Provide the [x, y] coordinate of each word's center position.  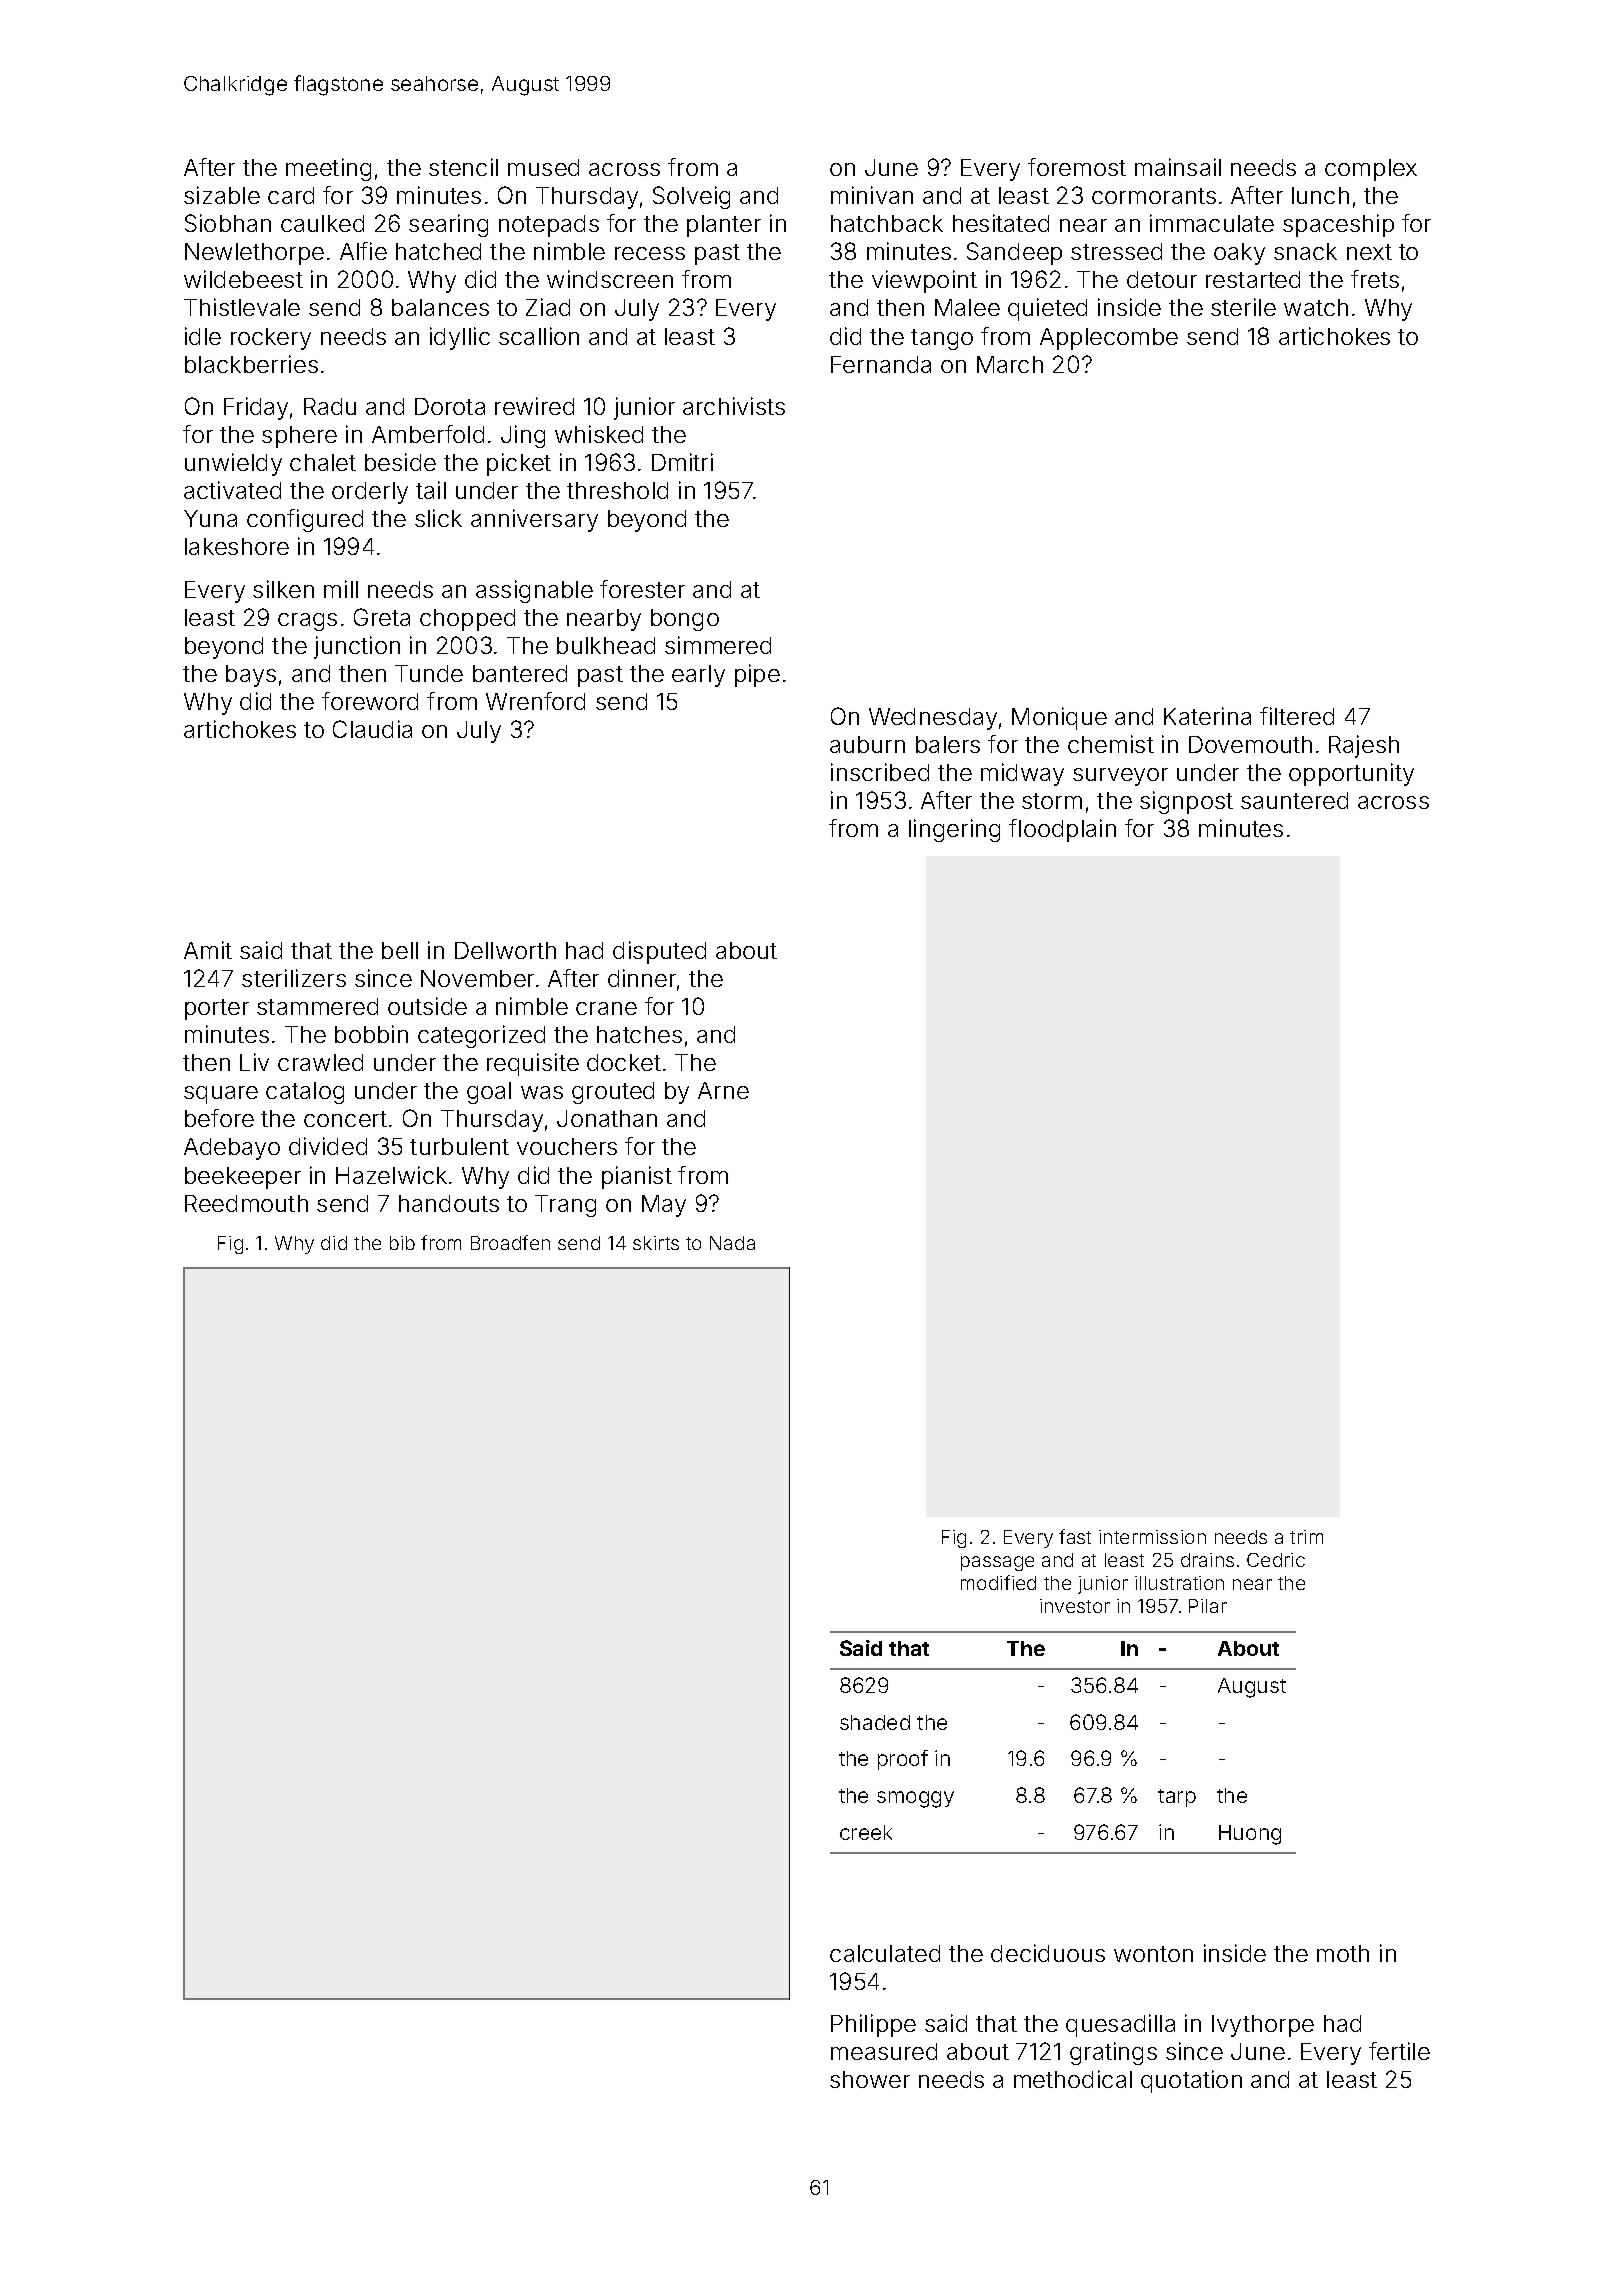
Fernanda [881, 364]
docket [624, 1062]
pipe [757, 675]
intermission [1152, 1537]
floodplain [1062, 830]
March [1010, 364]
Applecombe [1109, 339]
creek [866, 1832]
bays [251, 676]
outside [427, 1006]
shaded [875, 1722]
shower [870, 2079]
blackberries [251, 364]
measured [884, 2051]
